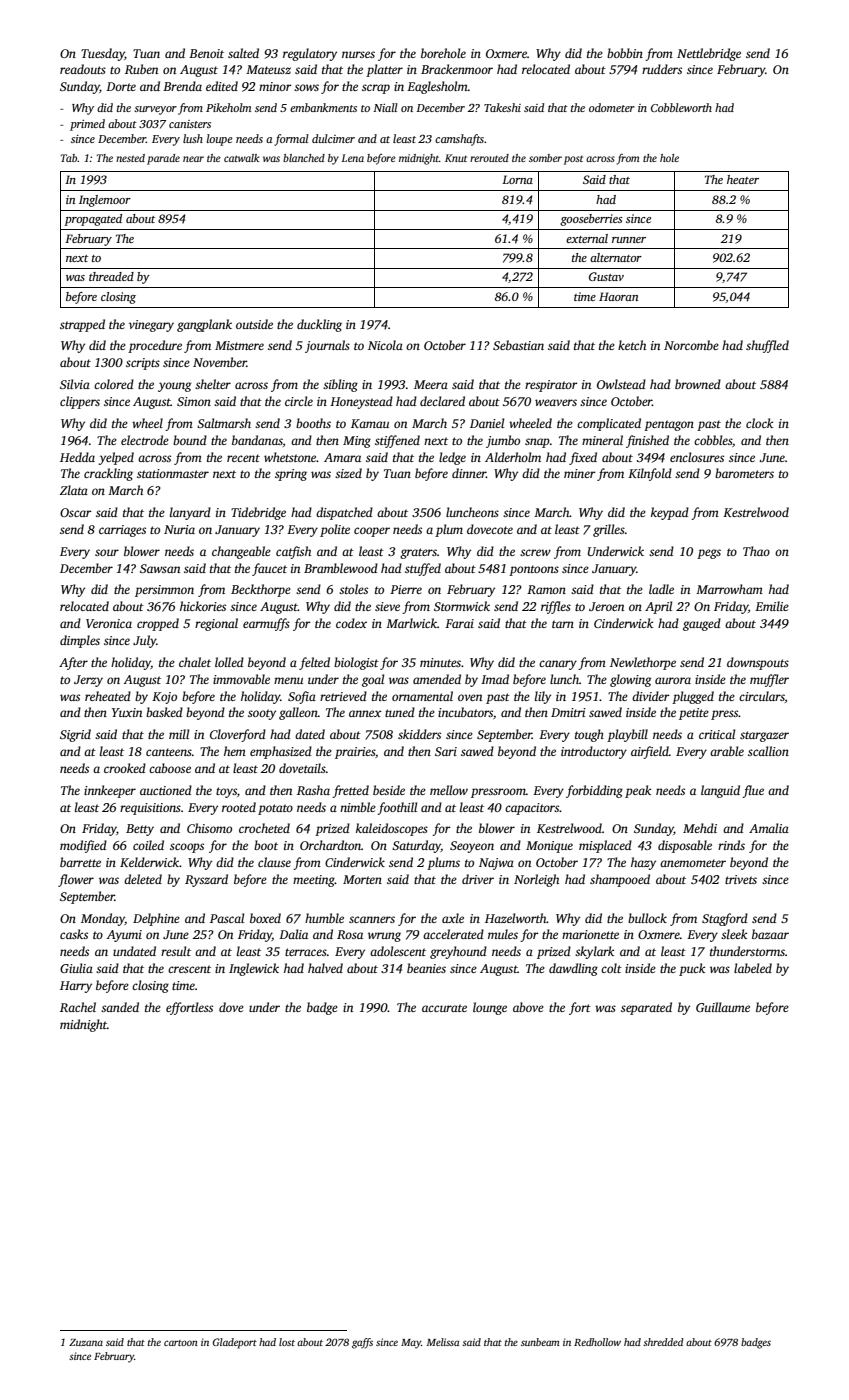 The image size is (849, 1400). I want to click on Kojo, so click(164, 698).
